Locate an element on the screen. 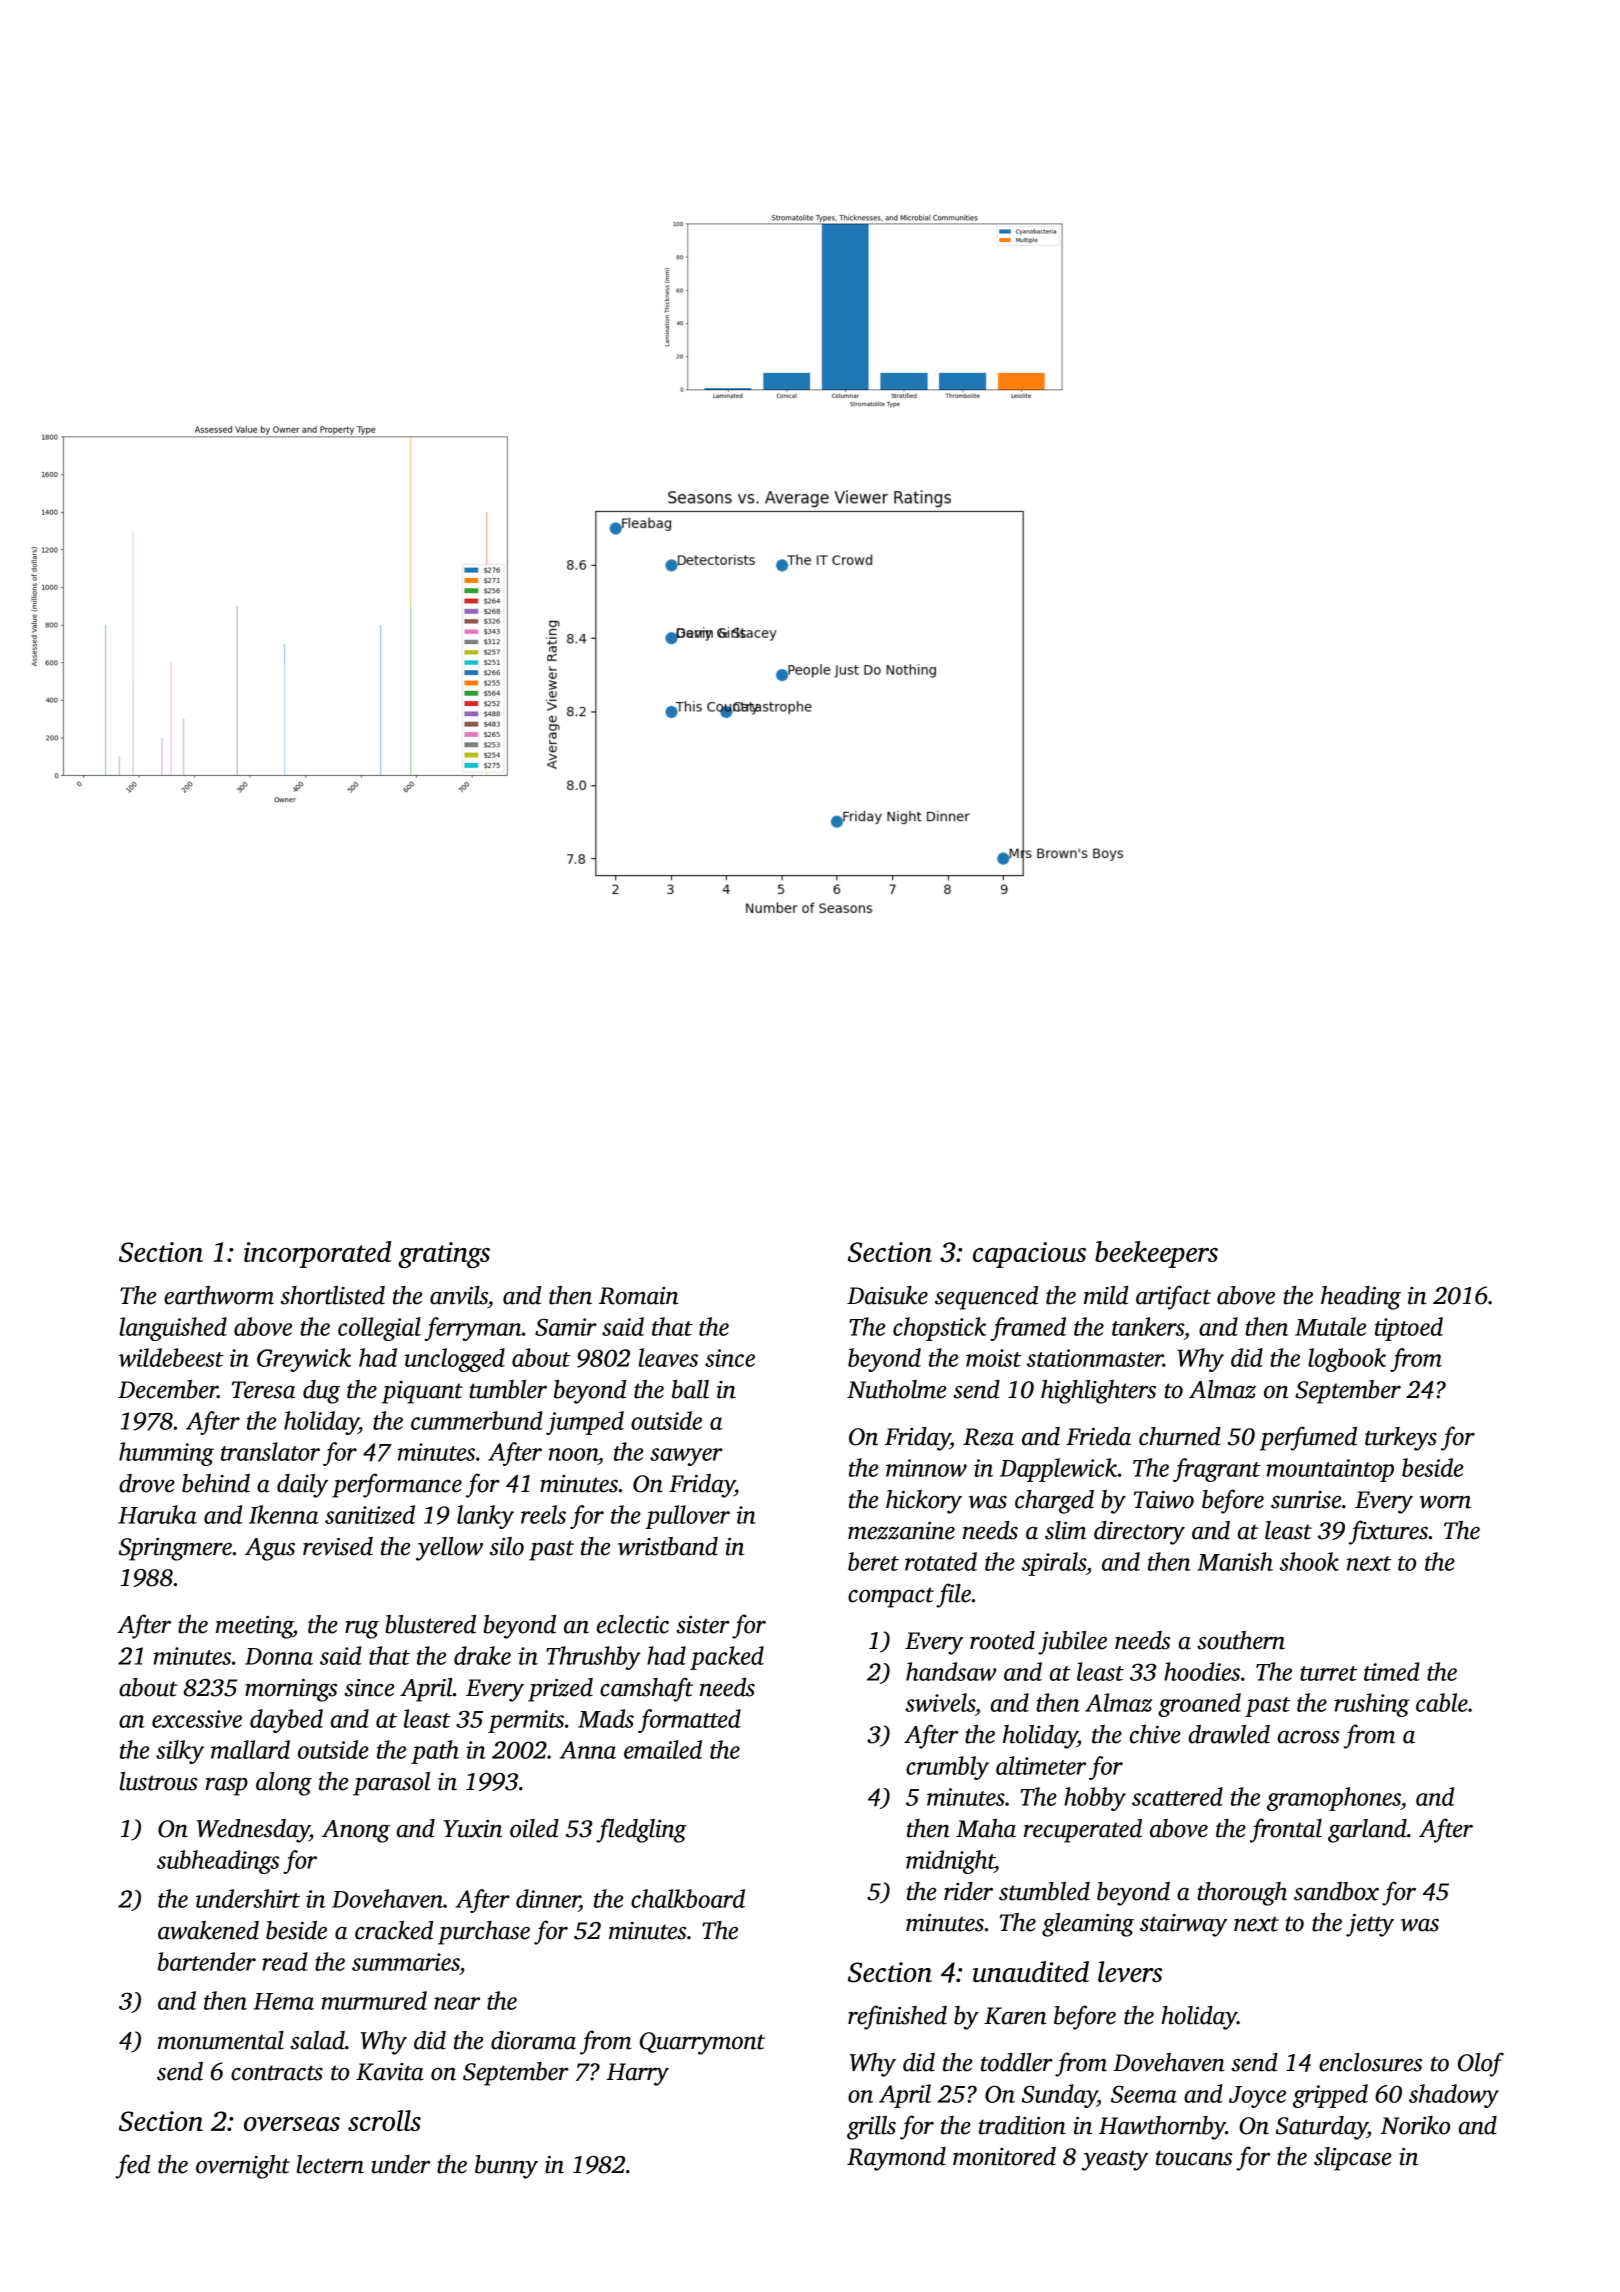 The image size is (1620, 2292). monitored is located at coordinates (1004, 2156).
